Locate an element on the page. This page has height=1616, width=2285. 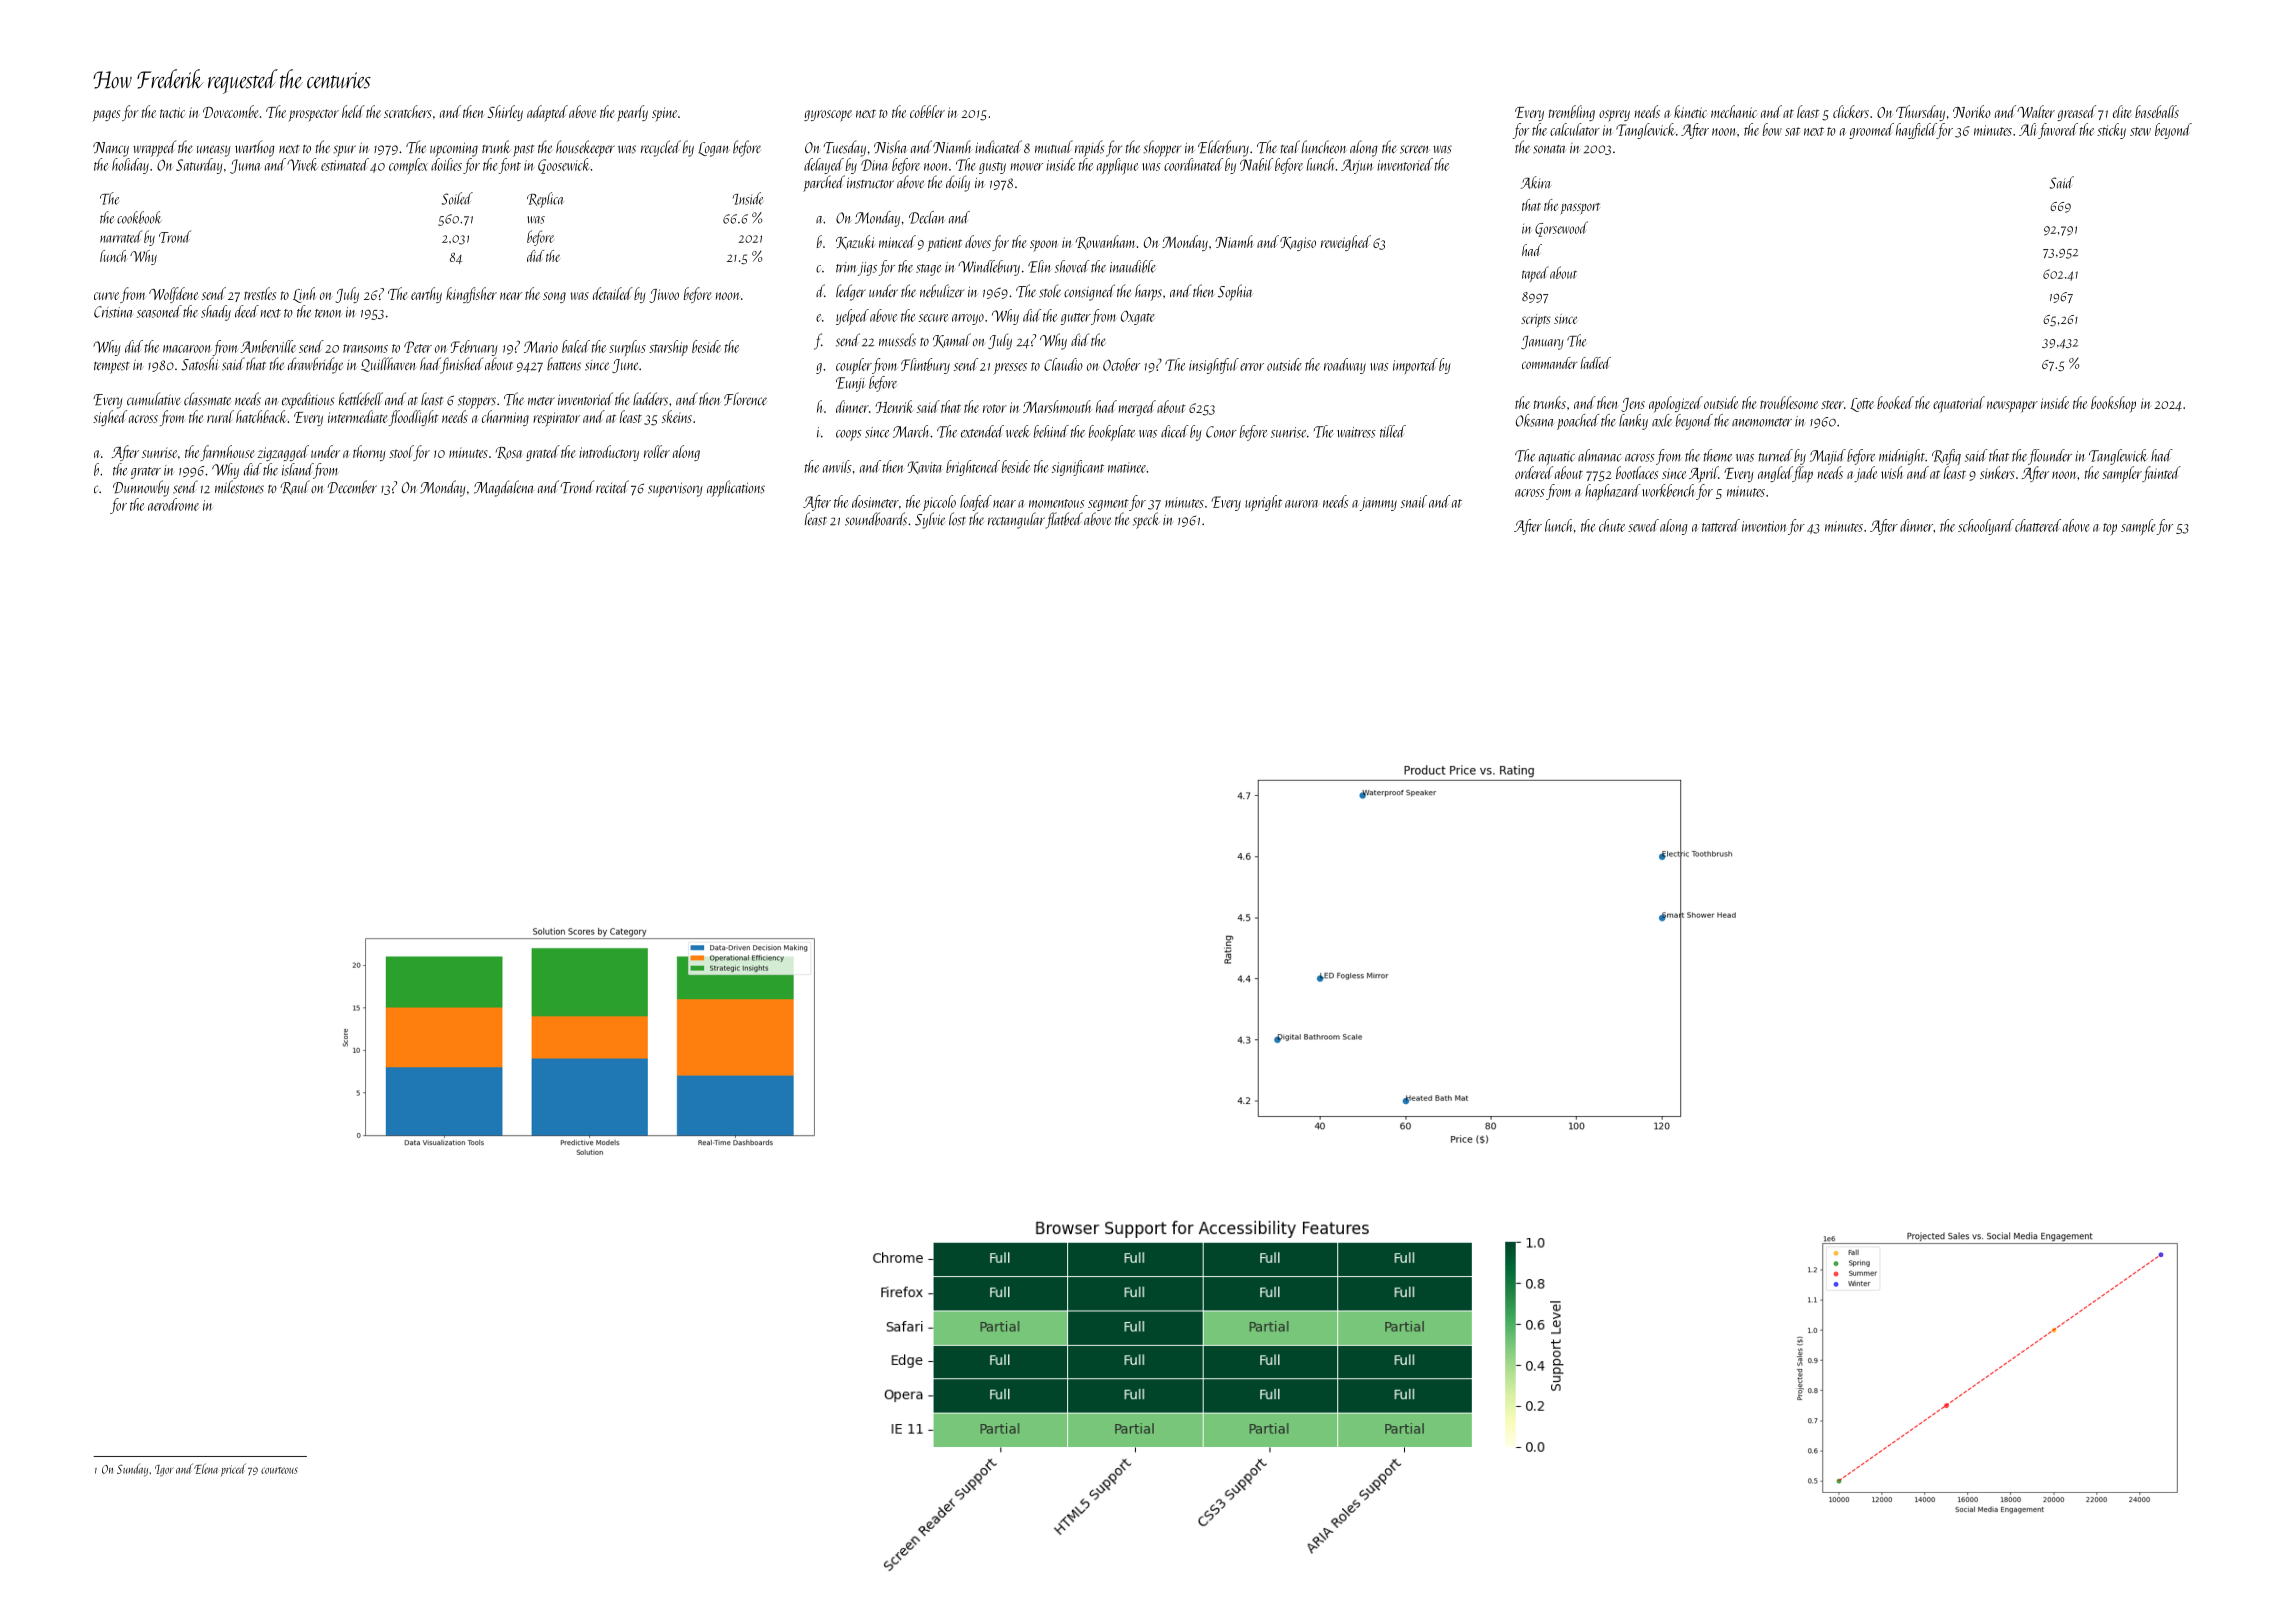
aerodrome is located at coordinates (173, 504).
